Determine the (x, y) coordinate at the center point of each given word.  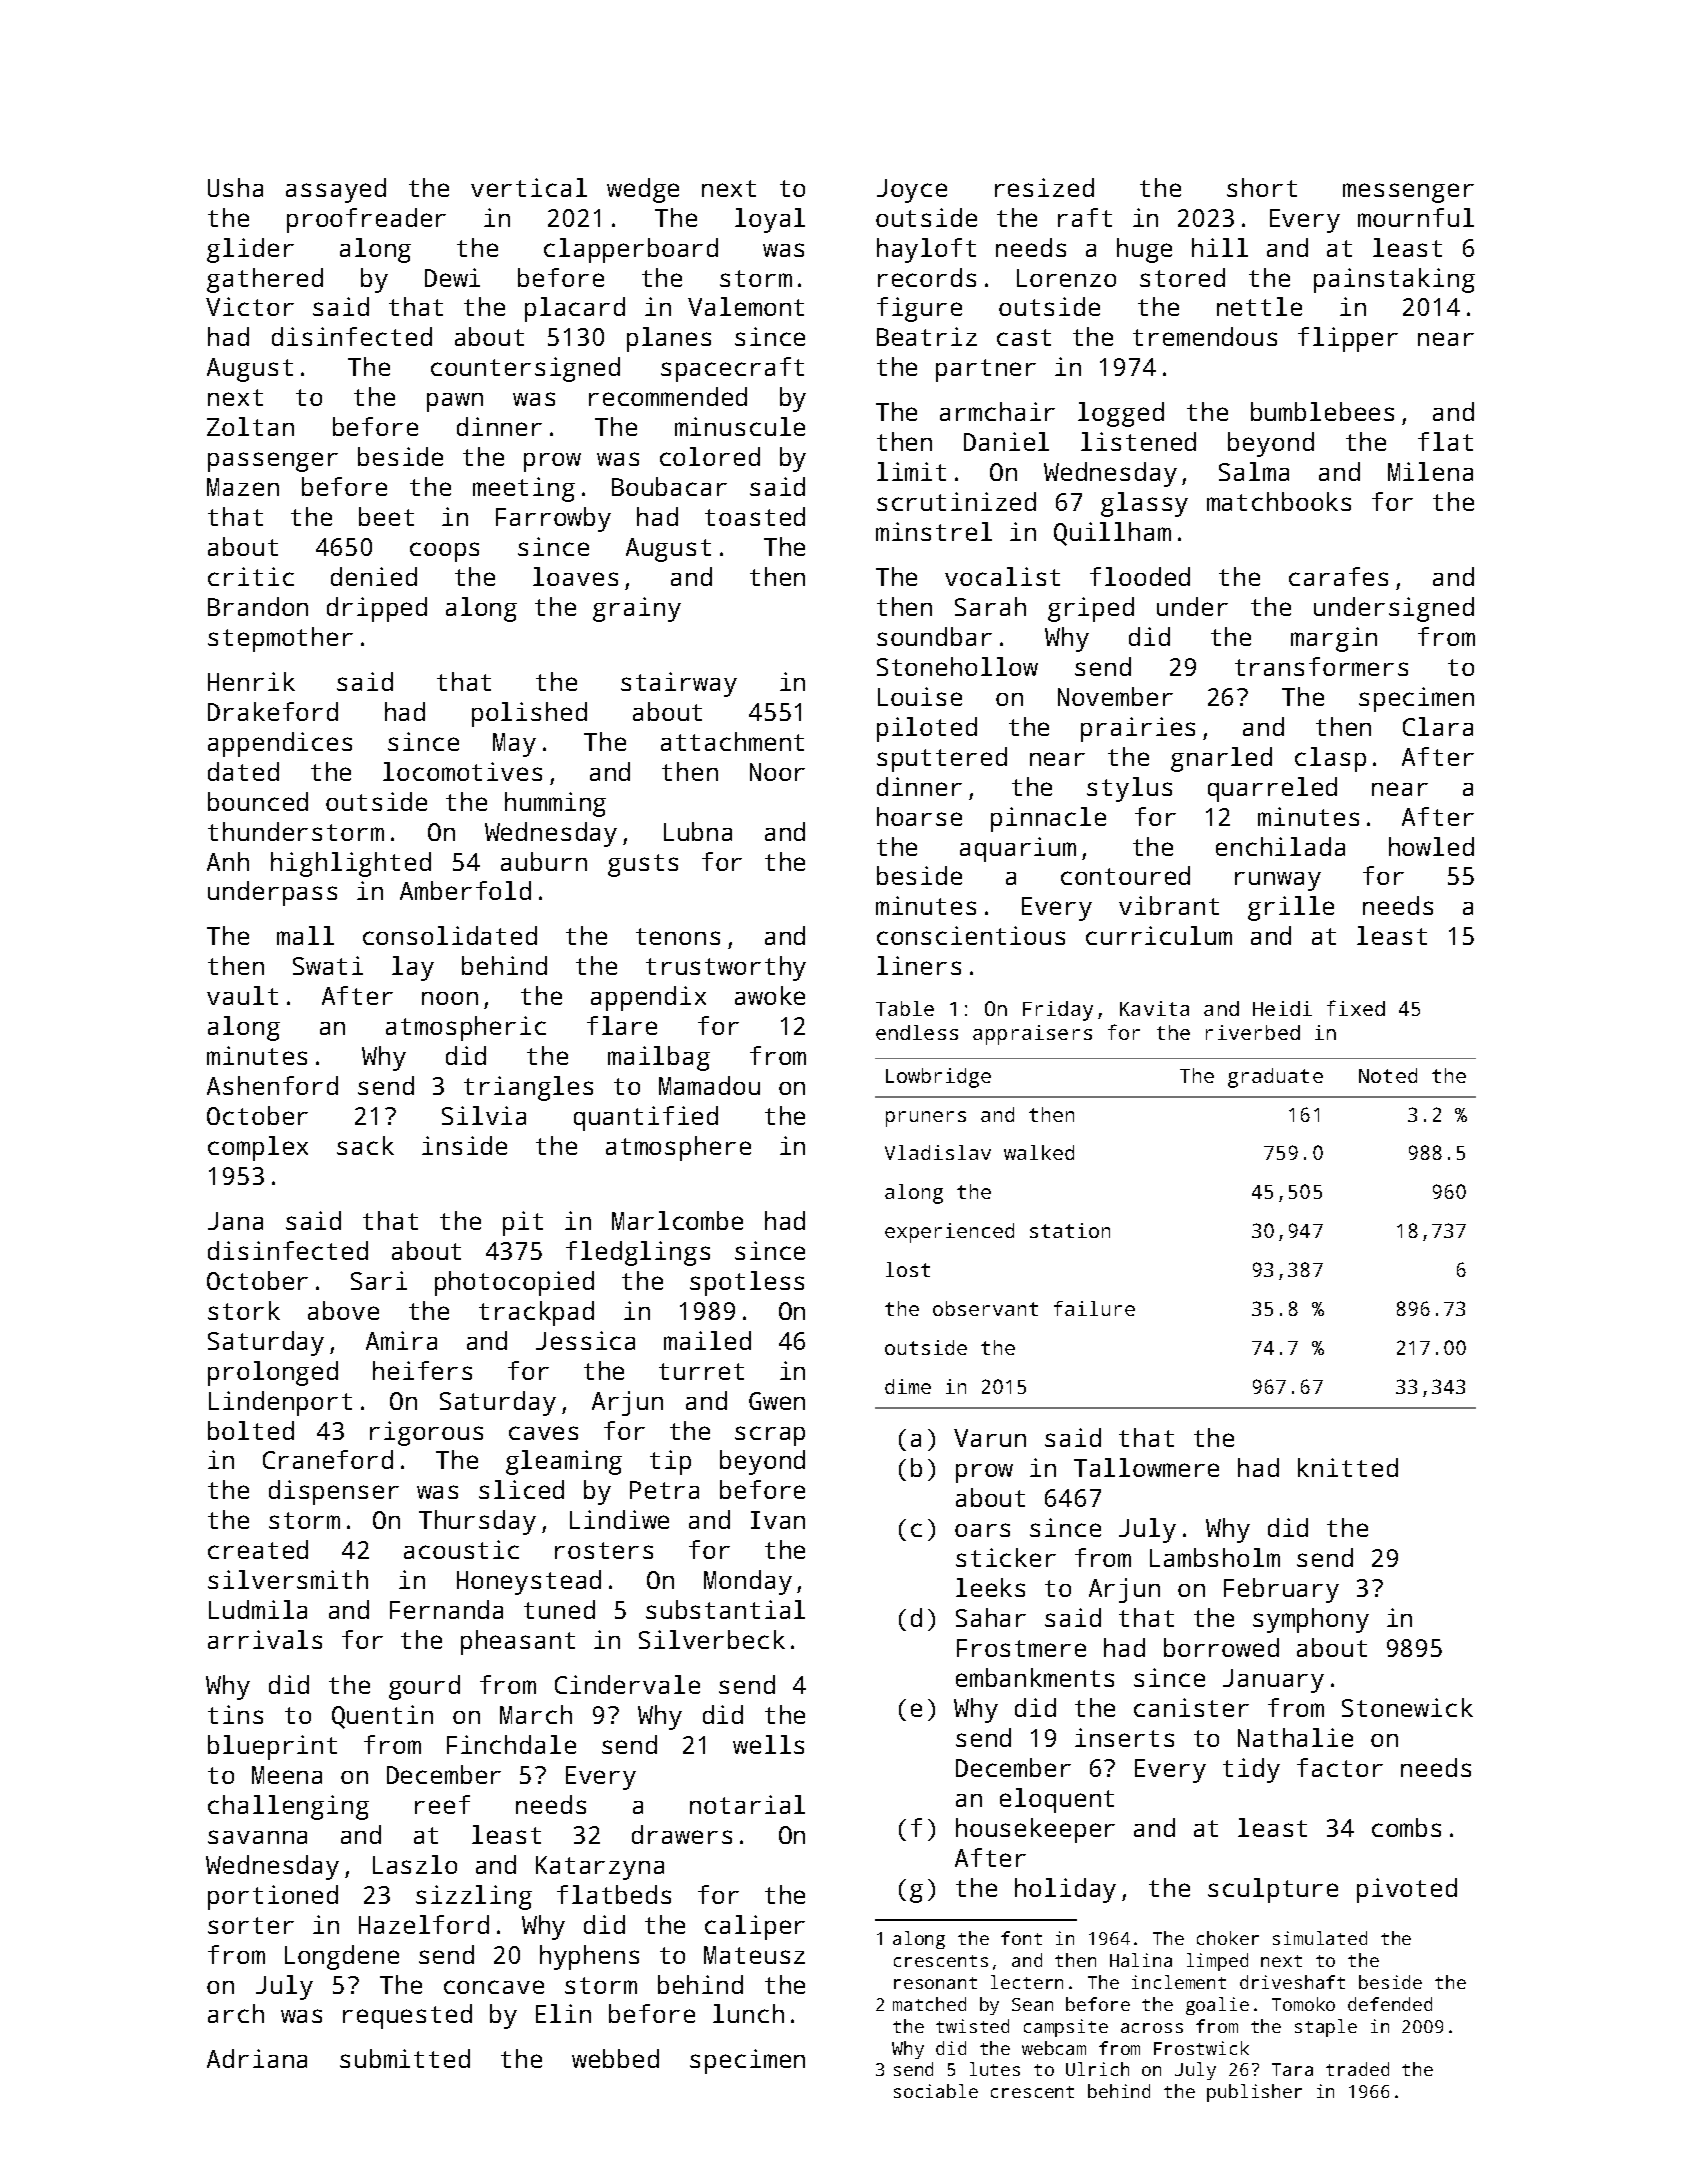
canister (1191, 1707)
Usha (235, 187)
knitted (1348, 1467)
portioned (273, 1897)
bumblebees (1322, 411)
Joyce (912, 191)
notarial (747, 1804)
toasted (755, 516)
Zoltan (250, 426)
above (343, 1310)
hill (1220, 247)
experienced (949, 1233)
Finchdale (511, 1744)
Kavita (1154, 1008)
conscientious (971, 935)
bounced (258, 801)
